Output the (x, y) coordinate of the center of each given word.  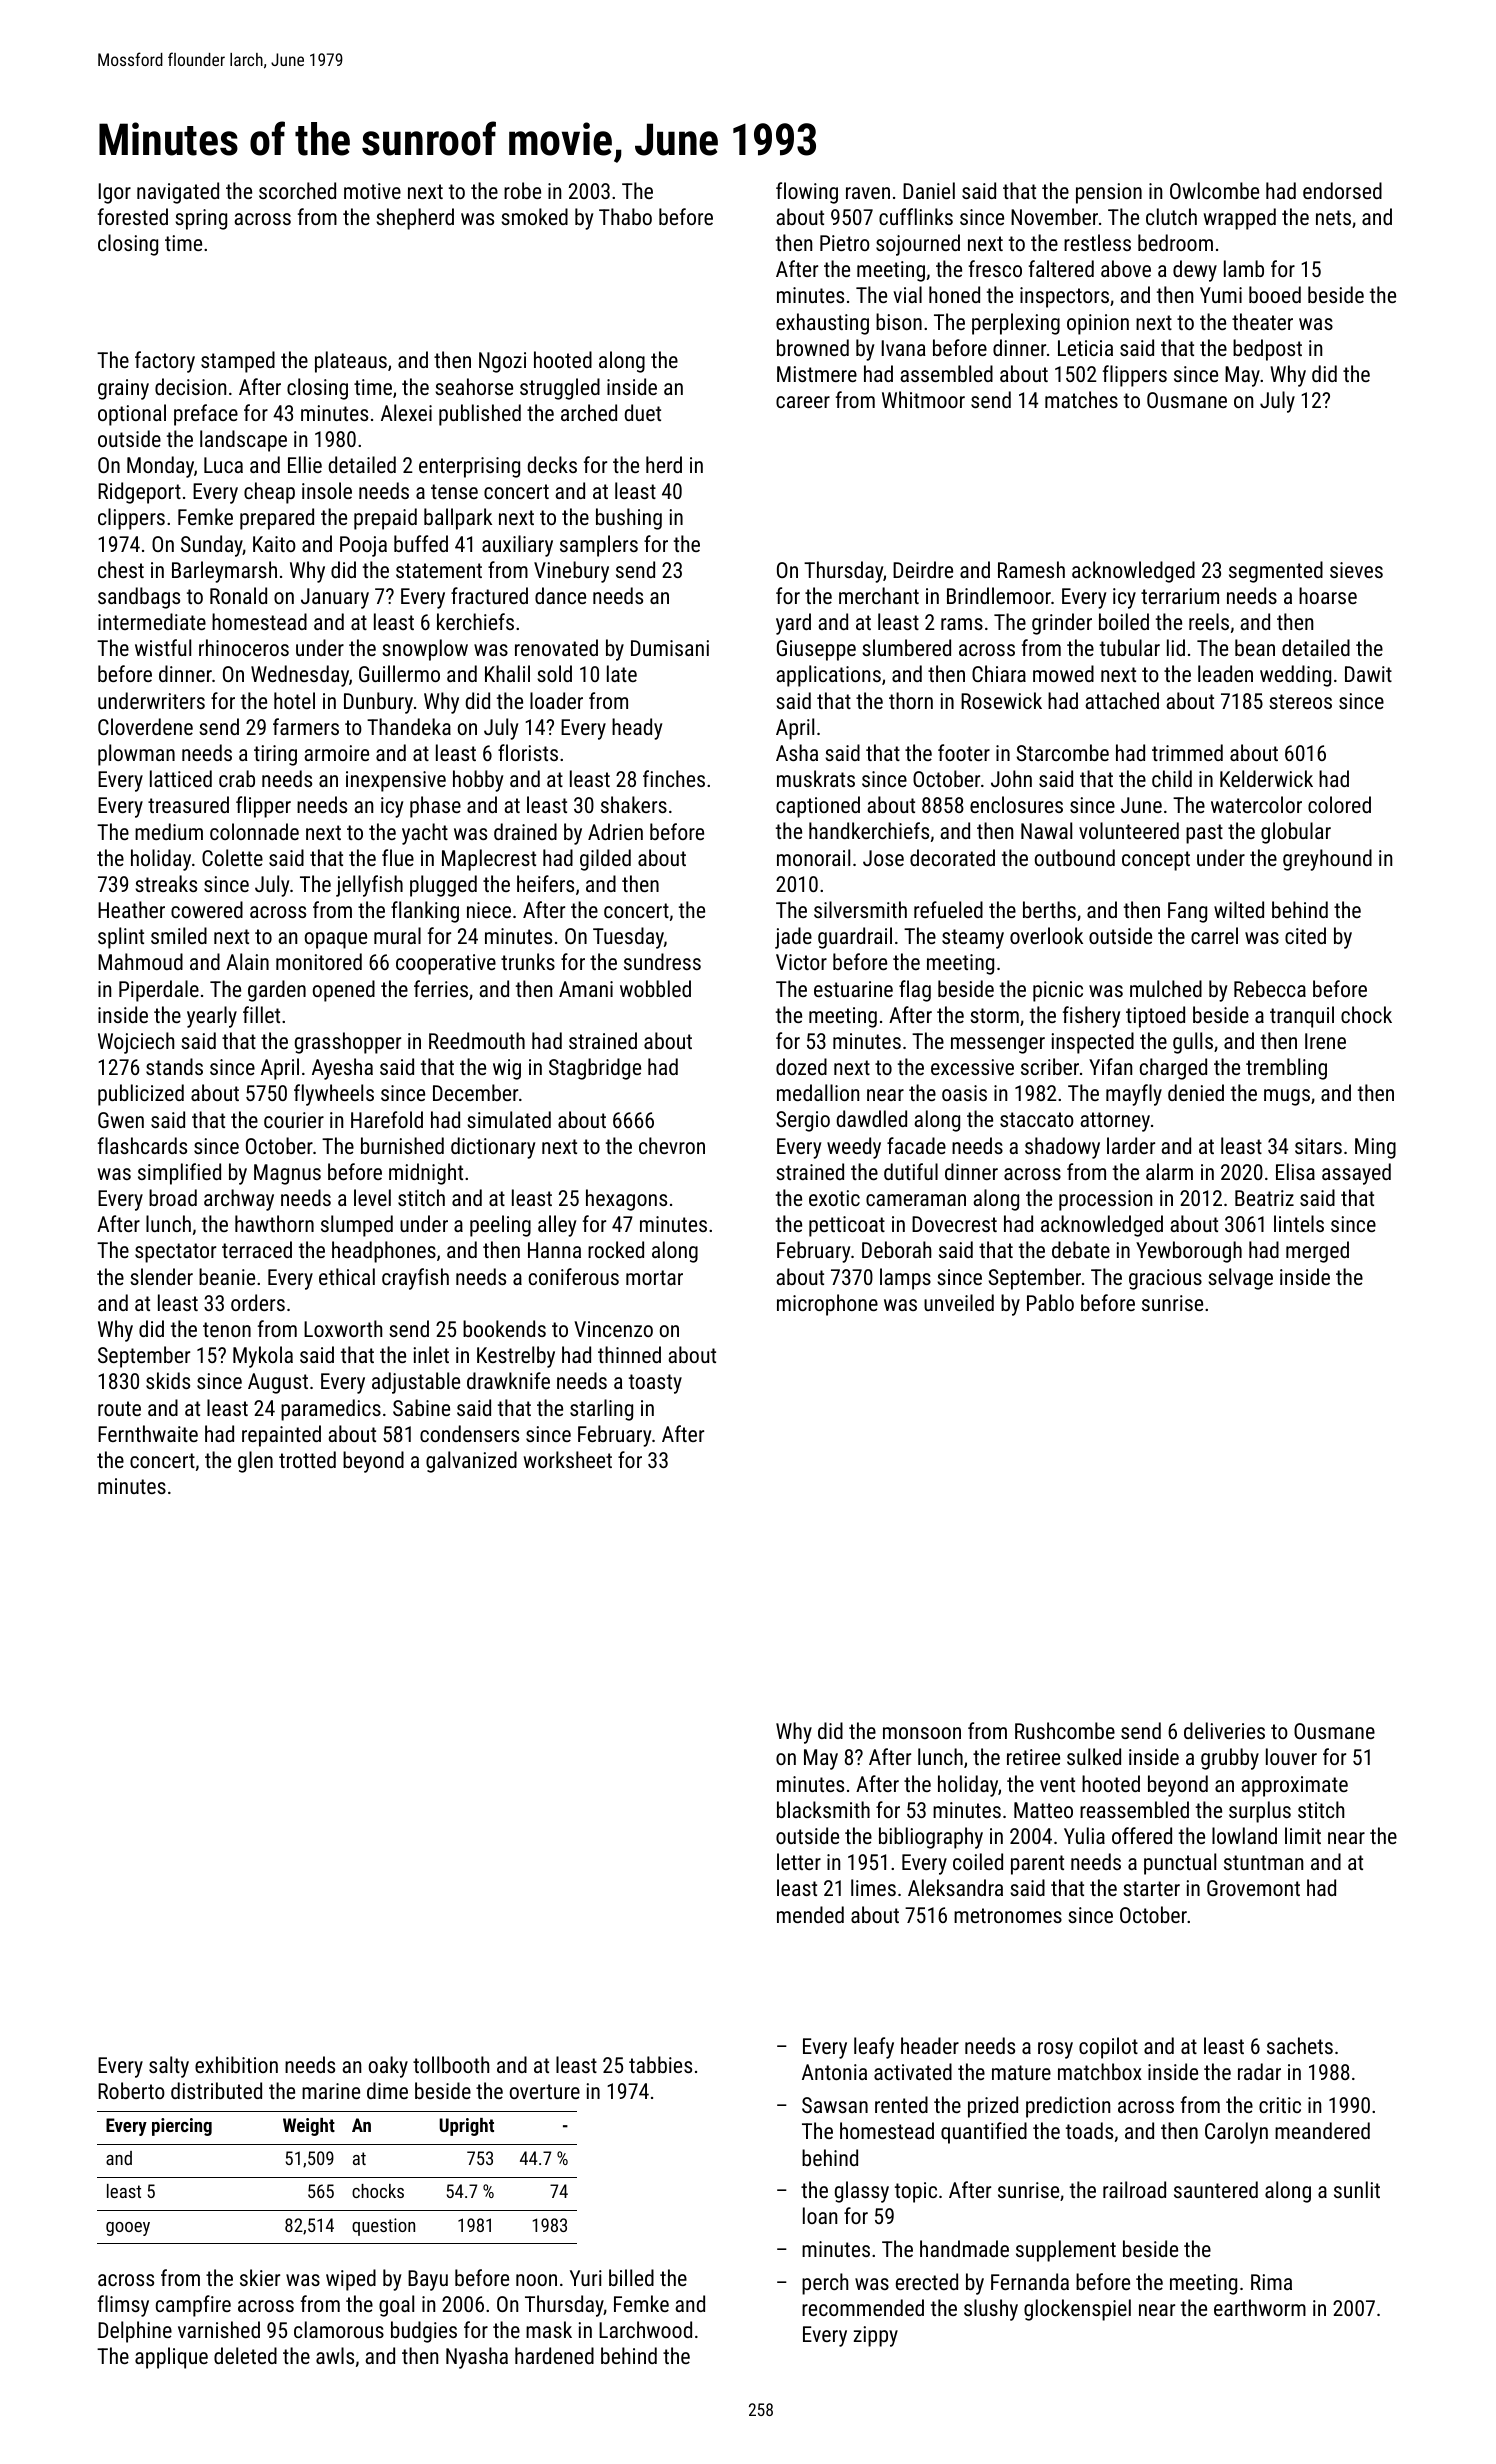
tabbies (660, 2064)
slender (161, 1276)
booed (1275, 294)
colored (1339, 804)
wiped (351, 2280)
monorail (813, 857)
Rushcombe (1065, 1730)
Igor (115, 193)
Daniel (929, 190)
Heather (131, 909)
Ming (1375, 1148)
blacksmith (823, 1809)
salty (169, 2067)
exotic (834, 1198)
